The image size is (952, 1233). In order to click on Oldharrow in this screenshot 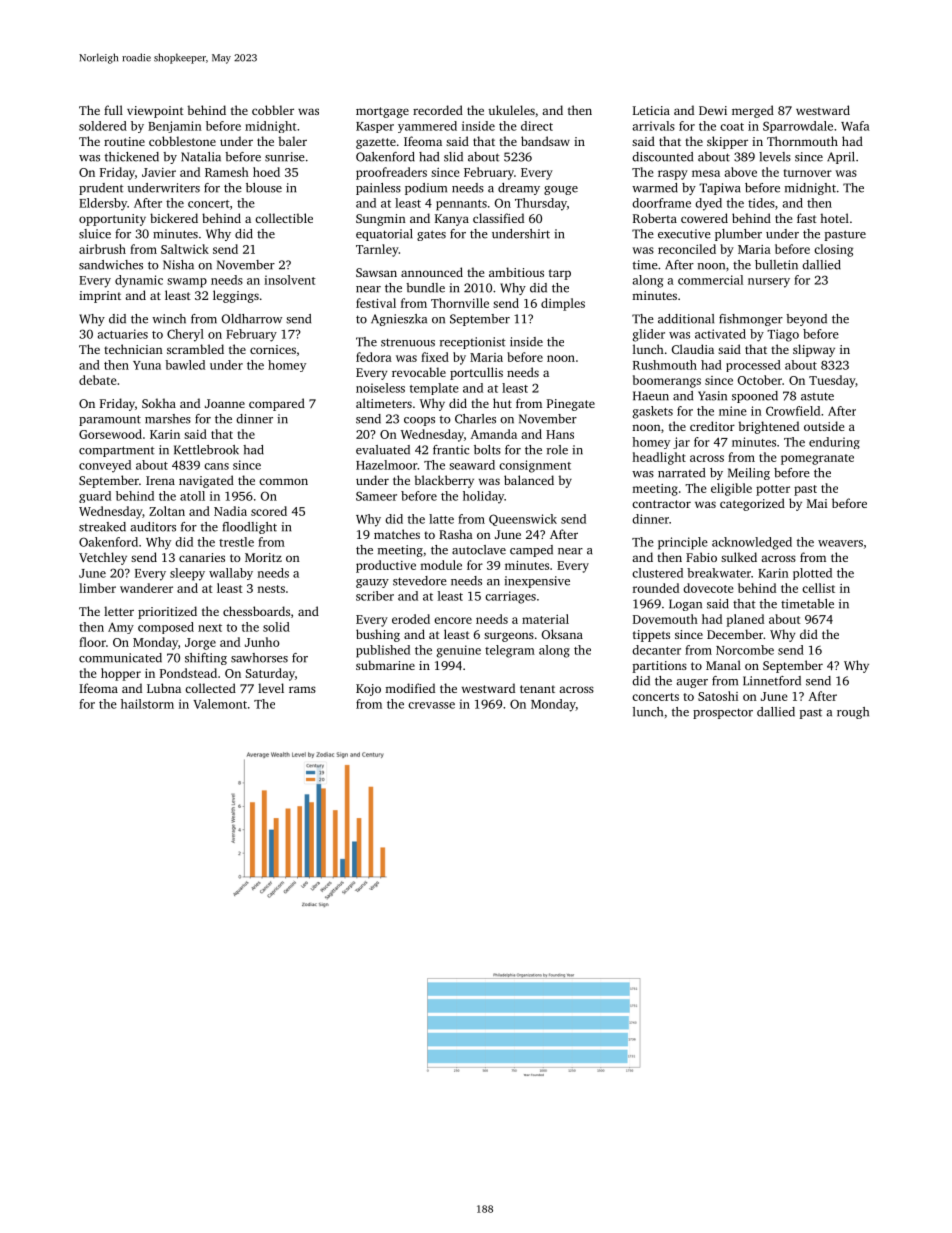, I will do `click(252, 319)`.
